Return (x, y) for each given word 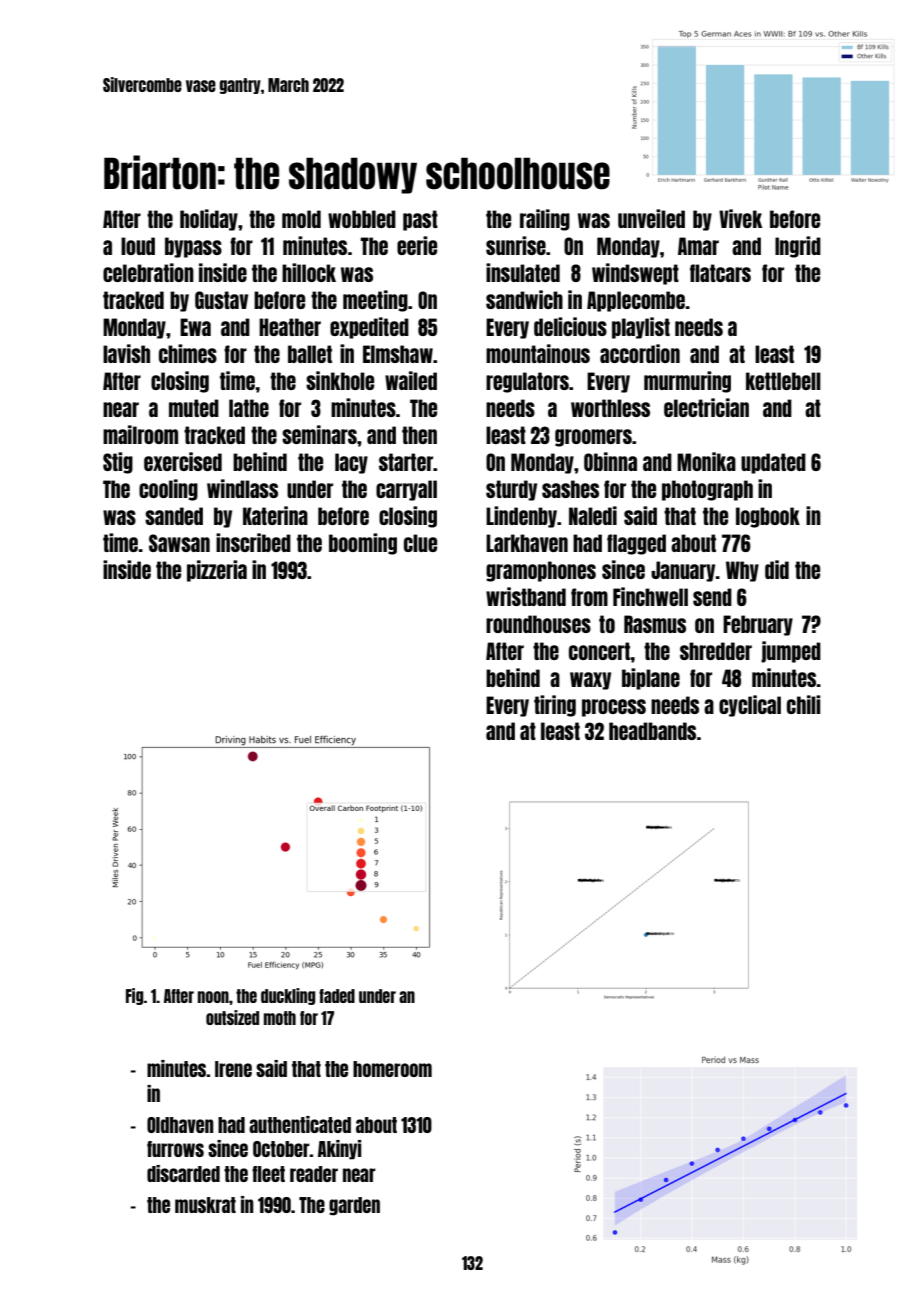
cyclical (750, 706)
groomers (593, 438)
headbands (652, 731)
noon (213, 997)
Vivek (740, 218)
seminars (319, 434)
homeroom (392, 1069)
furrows (175, 1149)
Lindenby (521, 517)
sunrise (516, 245)
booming (363, 544)
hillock (309, 272)
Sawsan (179, 543)
